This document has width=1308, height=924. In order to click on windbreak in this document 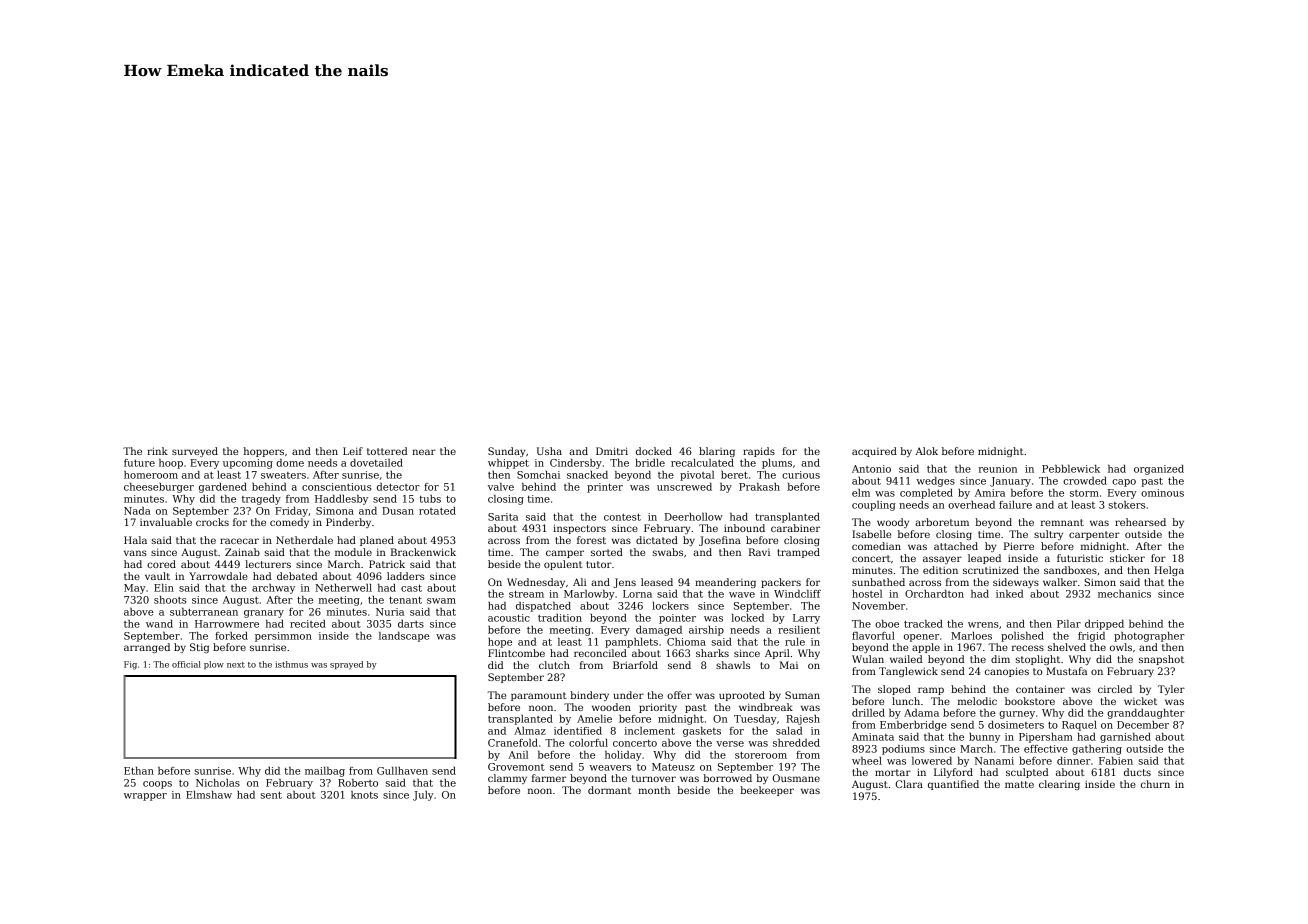, I will do `click(766, 707)`.
